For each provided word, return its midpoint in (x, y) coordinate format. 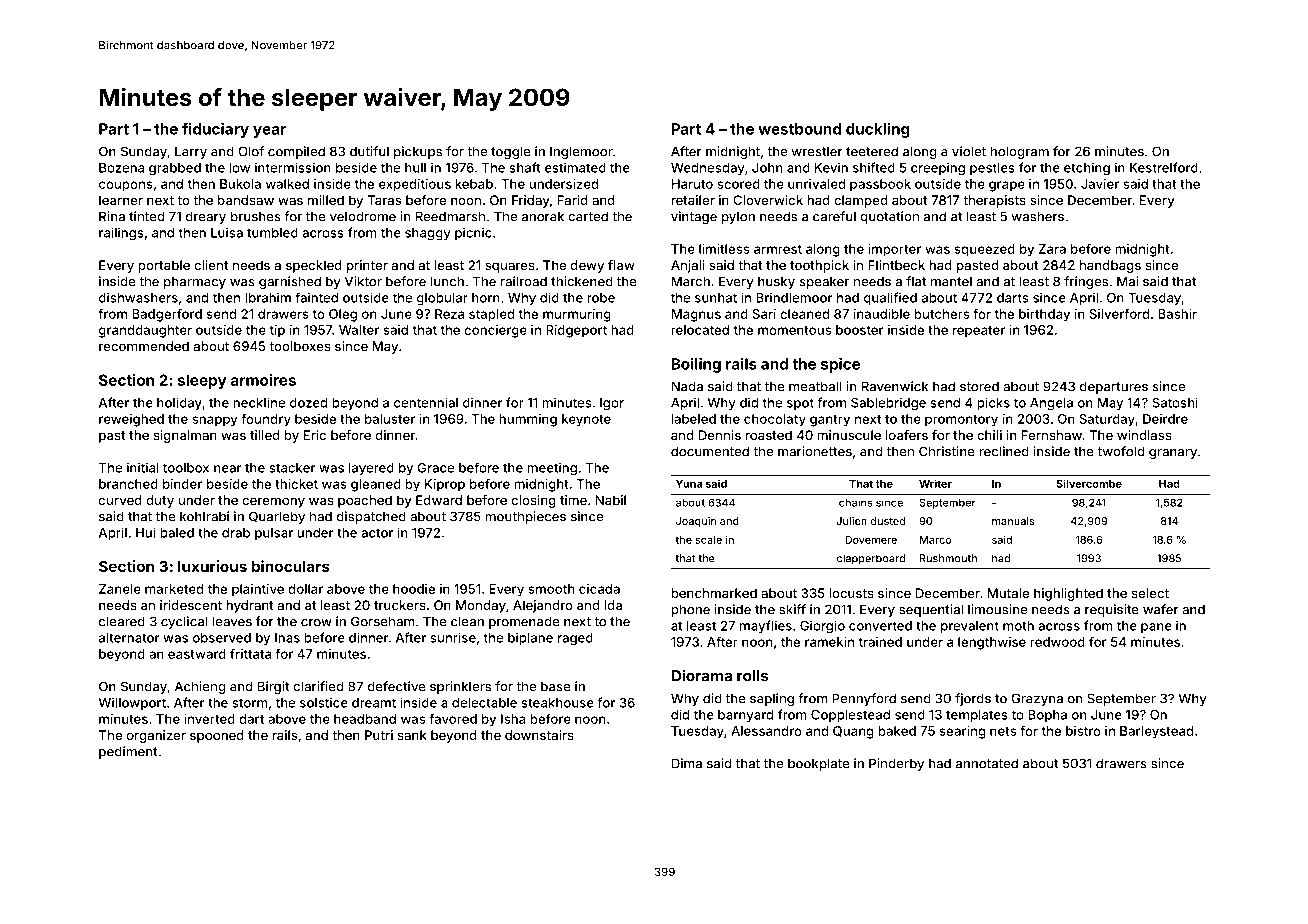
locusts (851, 593)
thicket (296, 484)
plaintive (258, 590)
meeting (552, 468)
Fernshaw (1052, 435)
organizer (156, 736)
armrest (778, 249)
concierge (495, 331)
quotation (889, 217)
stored (979, 387)
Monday (481, 606)
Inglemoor (581, 152)
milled (326, 200)
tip (277, 331)
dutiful (369, 151)
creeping (938, 169)
